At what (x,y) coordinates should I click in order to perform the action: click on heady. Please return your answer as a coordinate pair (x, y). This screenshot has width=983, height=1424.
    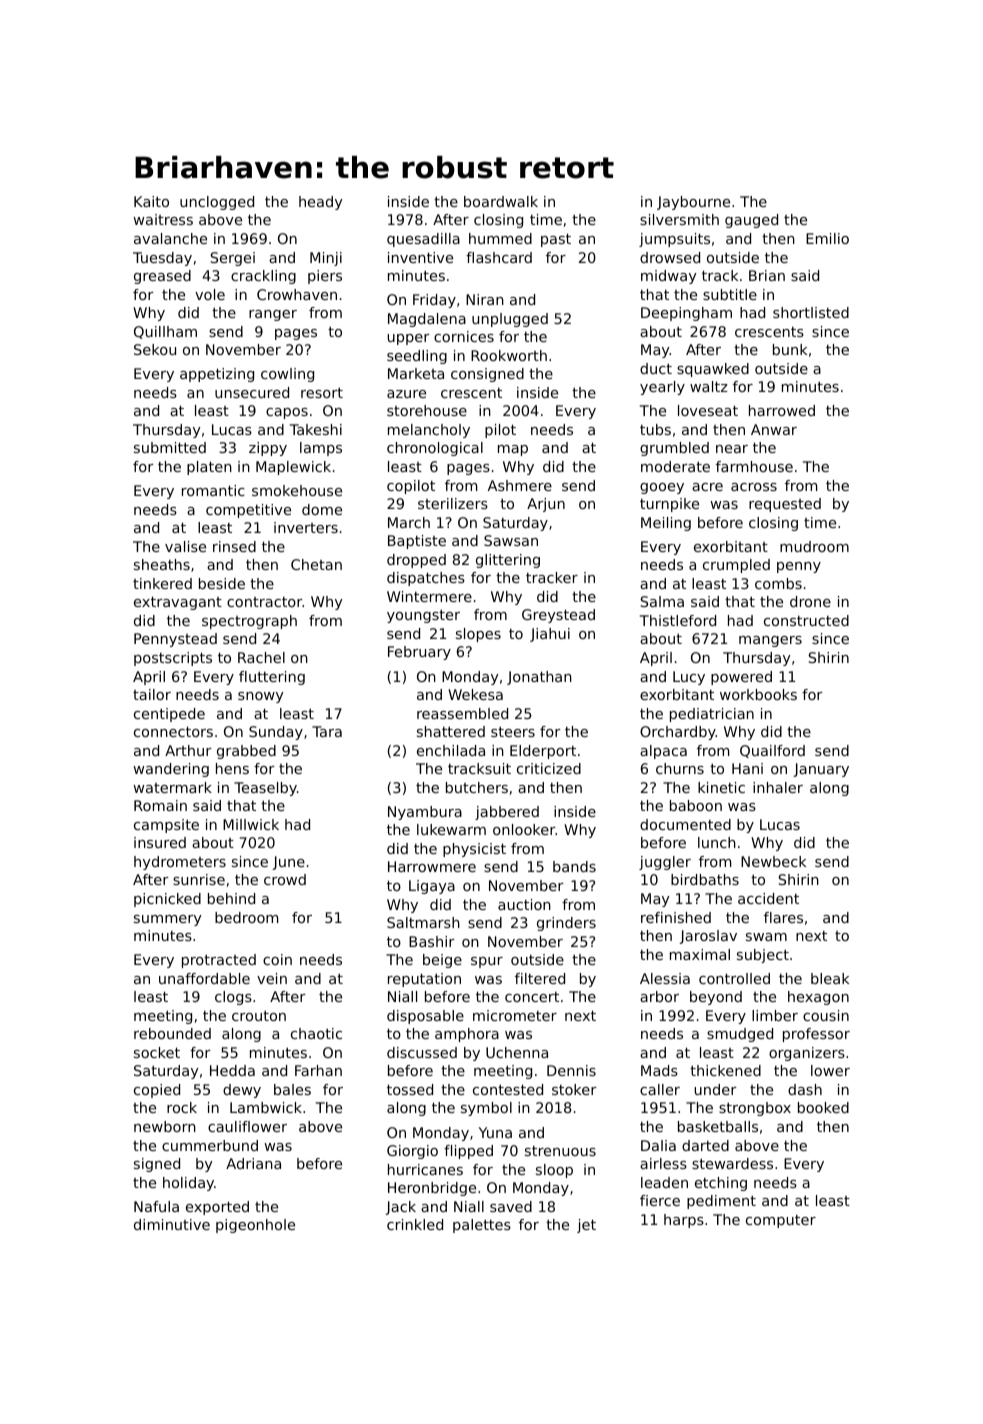
    Looking at the image, I should click on (321, 203).
